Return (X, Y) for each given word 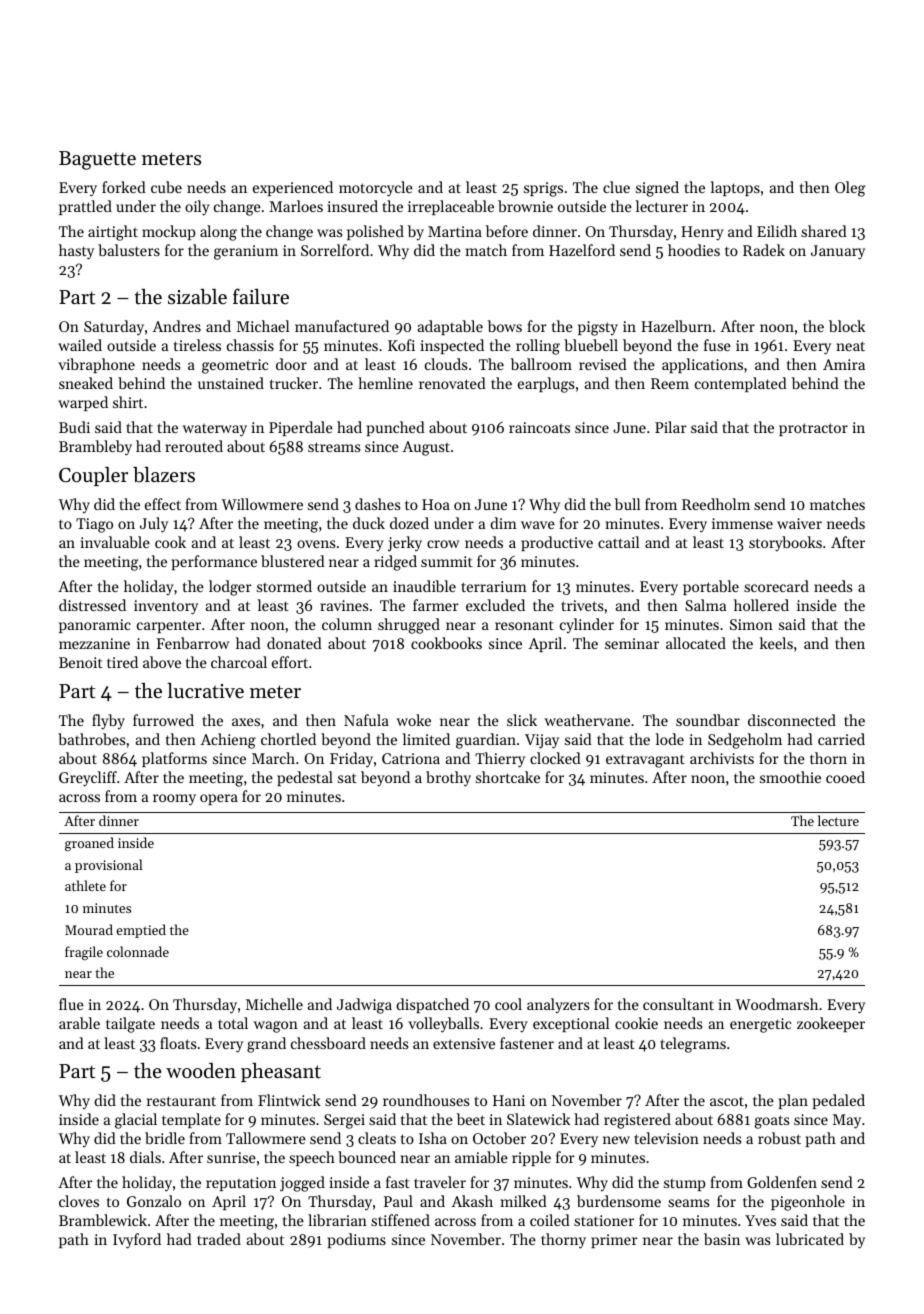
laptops (735, 188)
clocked (555, 758)
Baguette (97, 160)
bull (627, 504)
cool (508, 1004)
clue (616, 187)
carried (841, 739)
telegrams (693, 1045)
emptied (141, 931)
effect (163, 504)
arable (79, 1023)
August (426, 448)
